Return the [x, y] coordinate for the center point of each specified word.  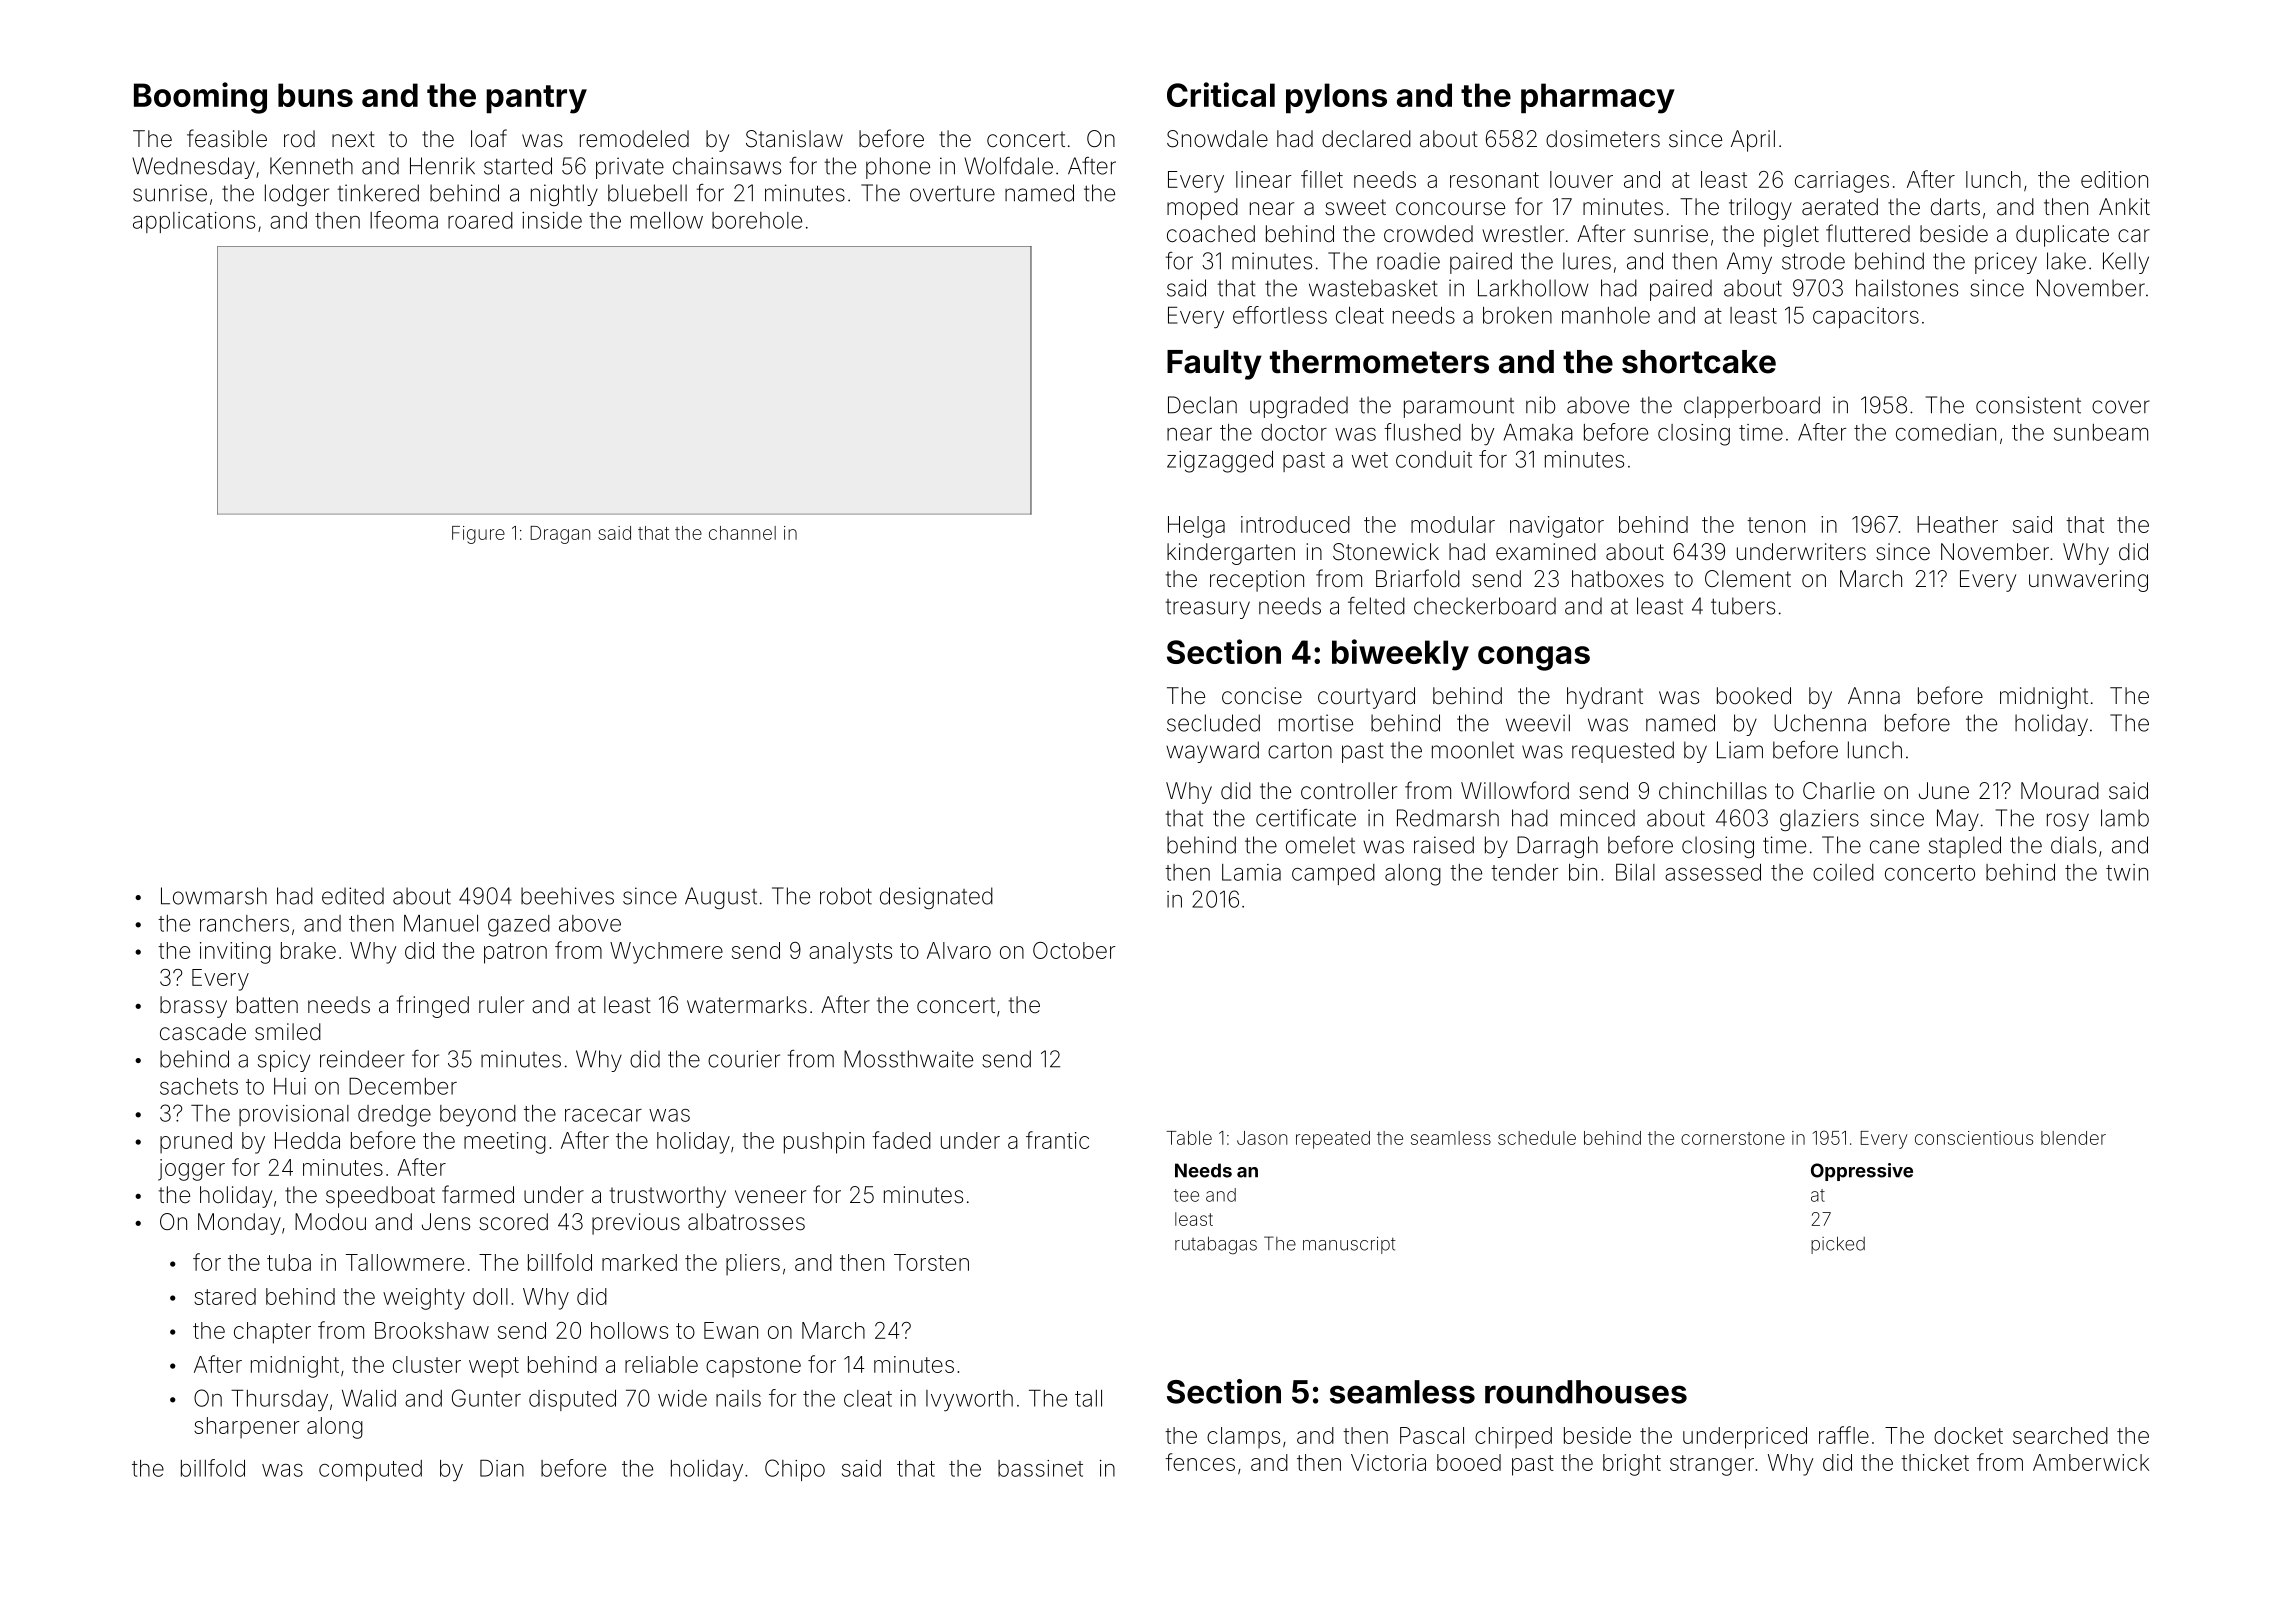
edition [2114, 179]
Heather [1957, 524]
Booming [200, 98]
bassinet [1040, 1468]
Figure [478, 535]
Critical [1221, 94]
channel [742, 533]
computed [370, 1470]
